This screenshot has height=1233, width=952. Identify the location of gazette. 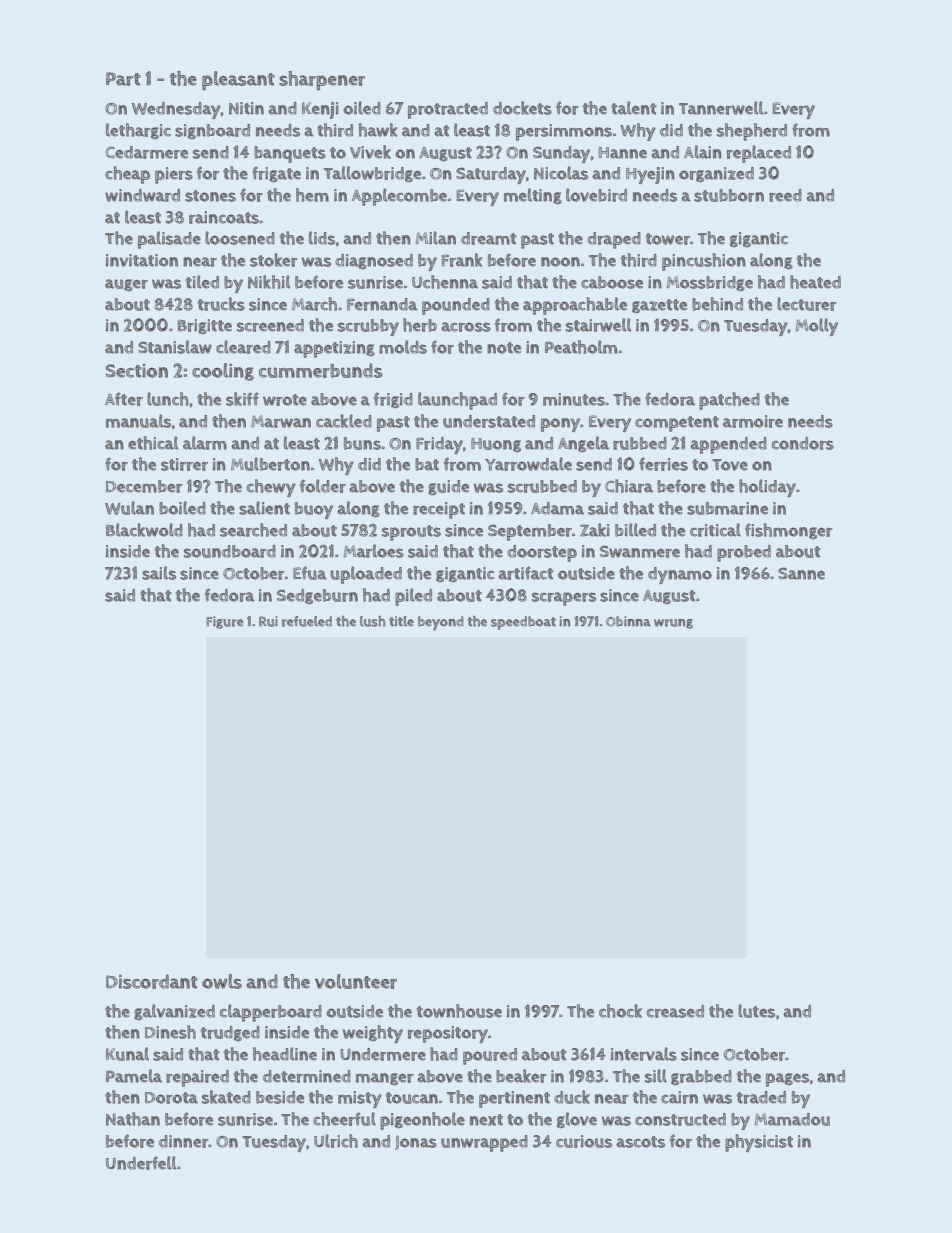
(659, 306).
